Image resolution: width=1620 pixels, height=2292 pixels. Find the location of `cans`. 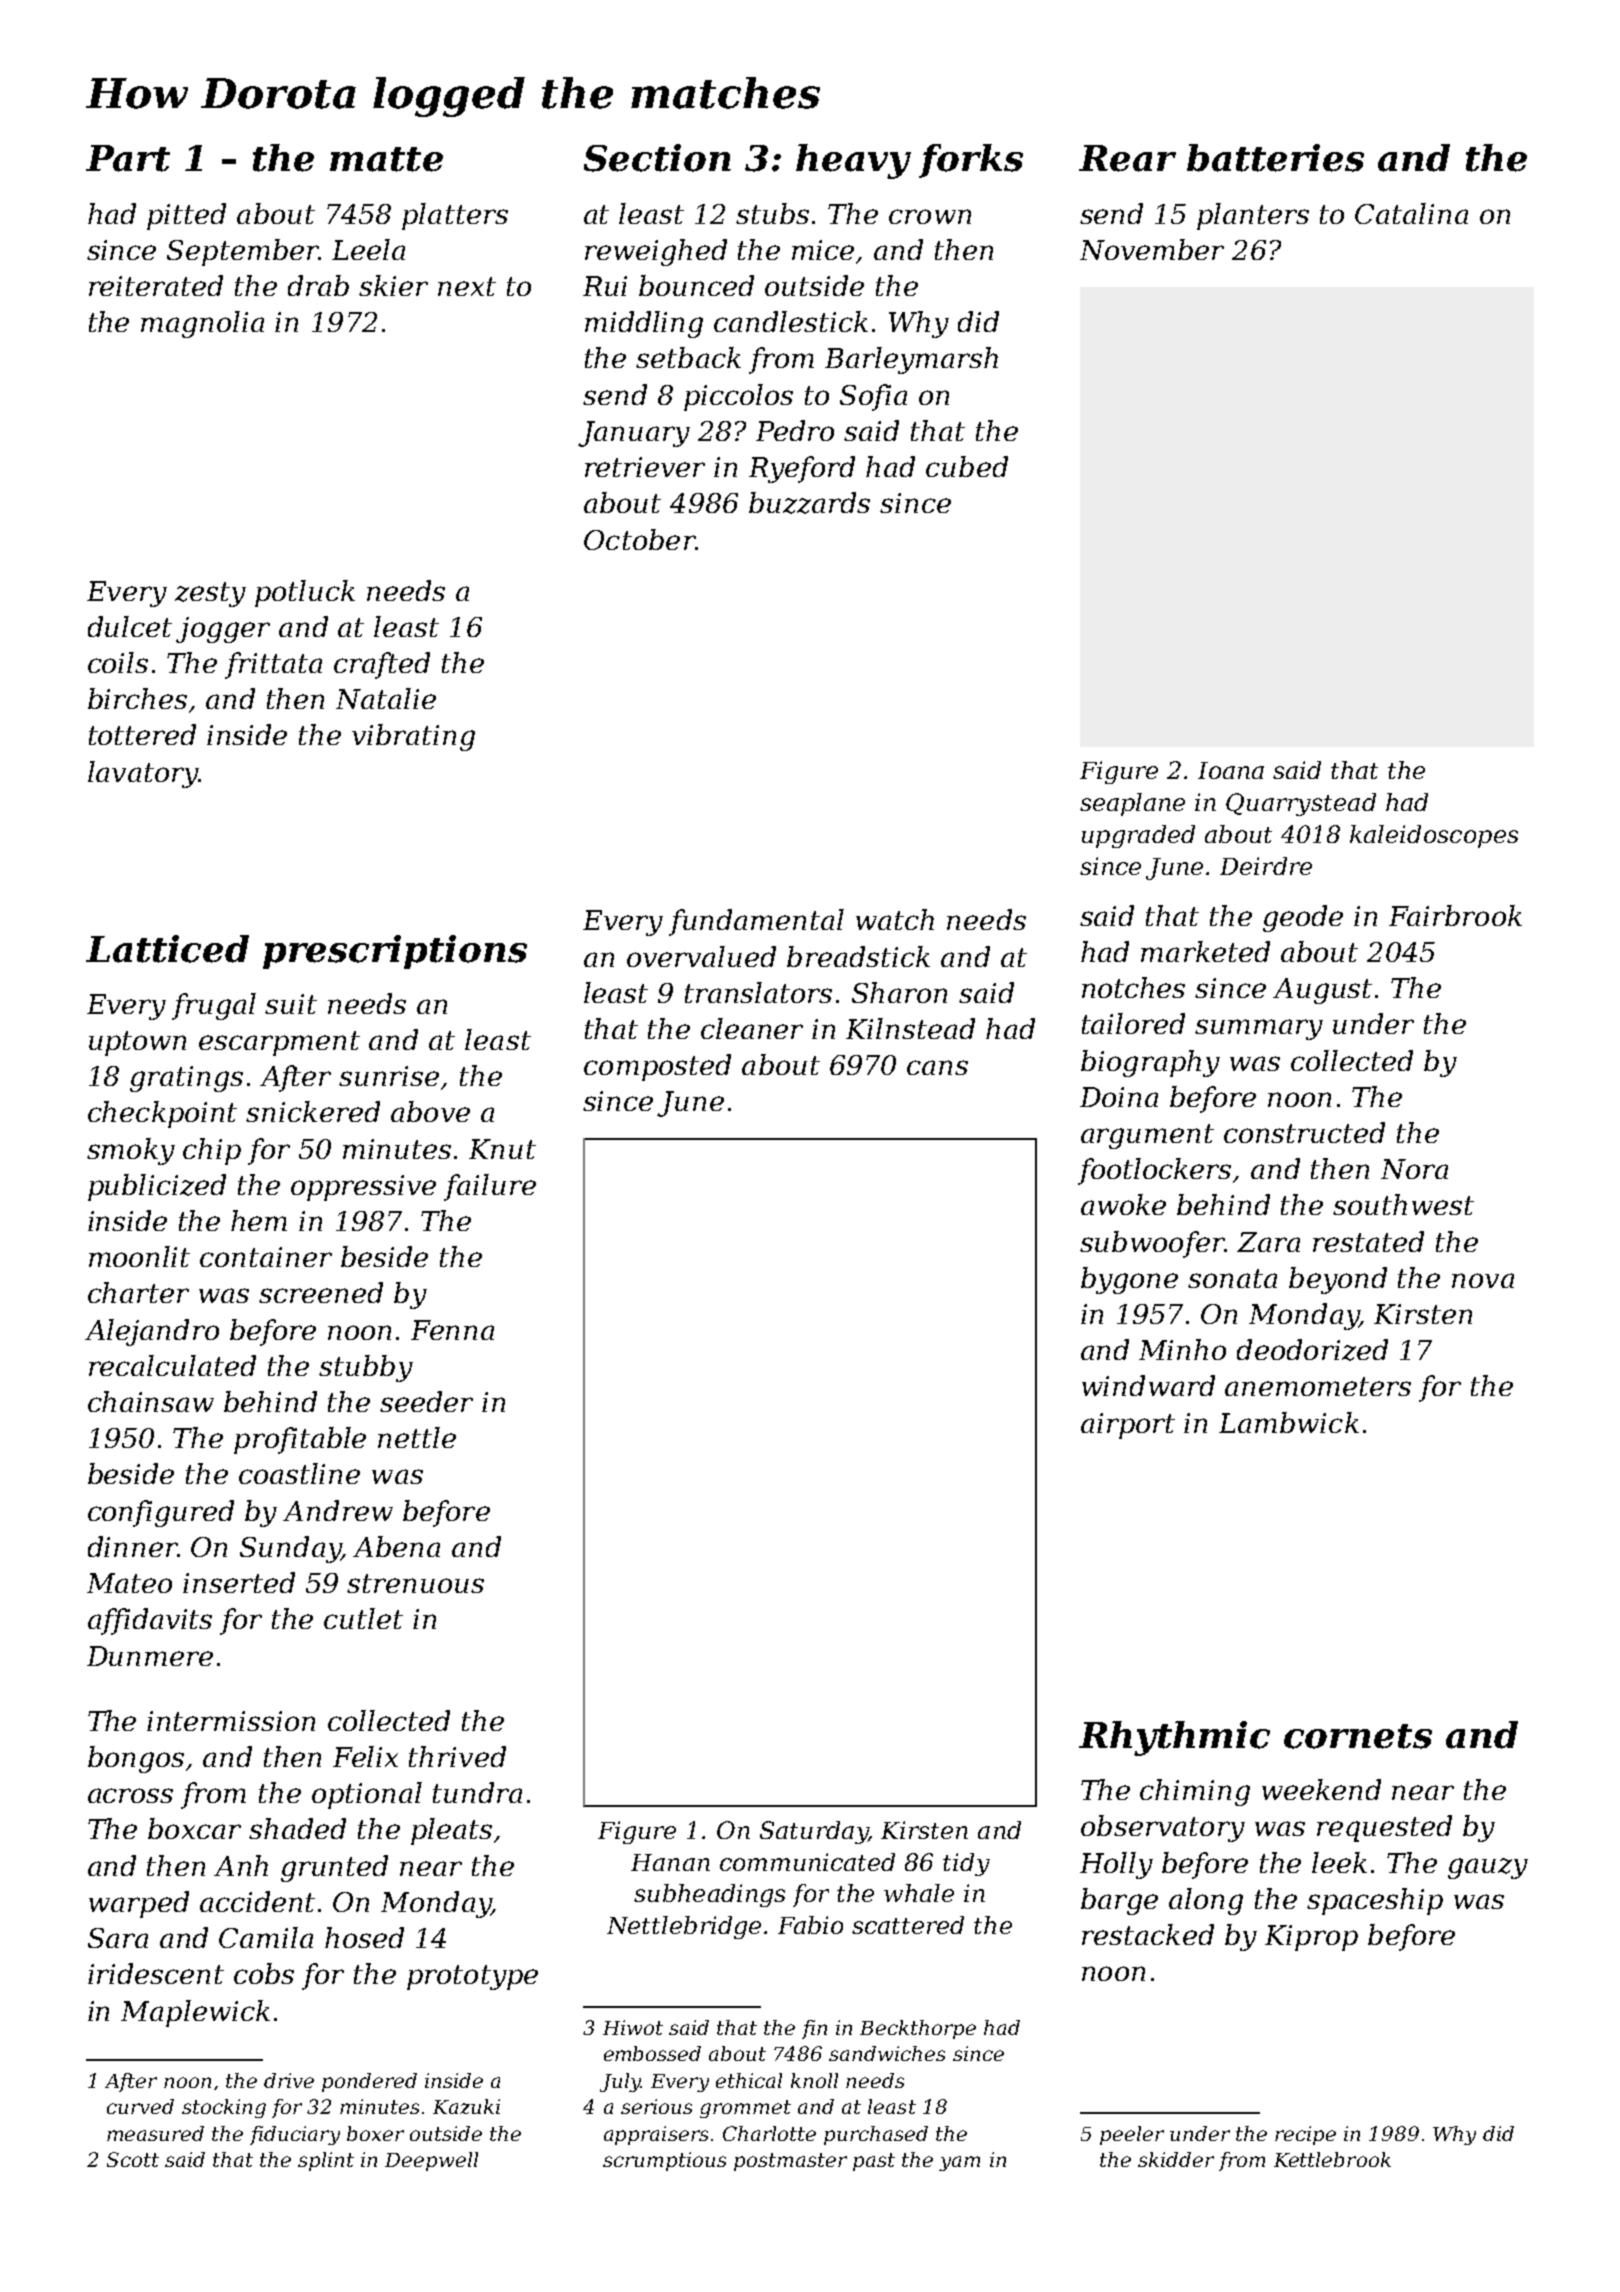

cans is located at coordinates (937, 1067).
